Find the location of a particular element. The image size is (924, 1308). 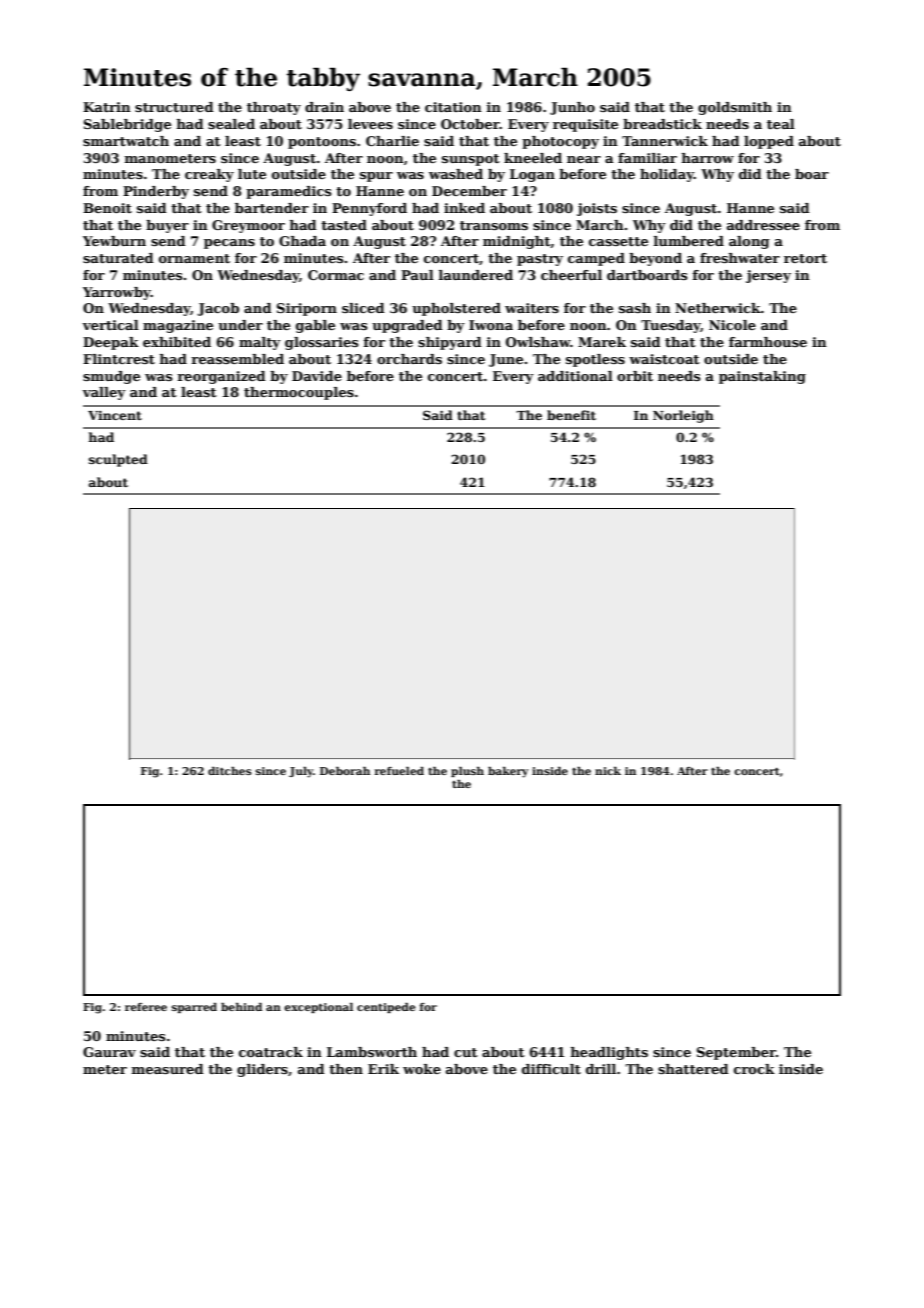

structured is located at coordinates (174, 107).
